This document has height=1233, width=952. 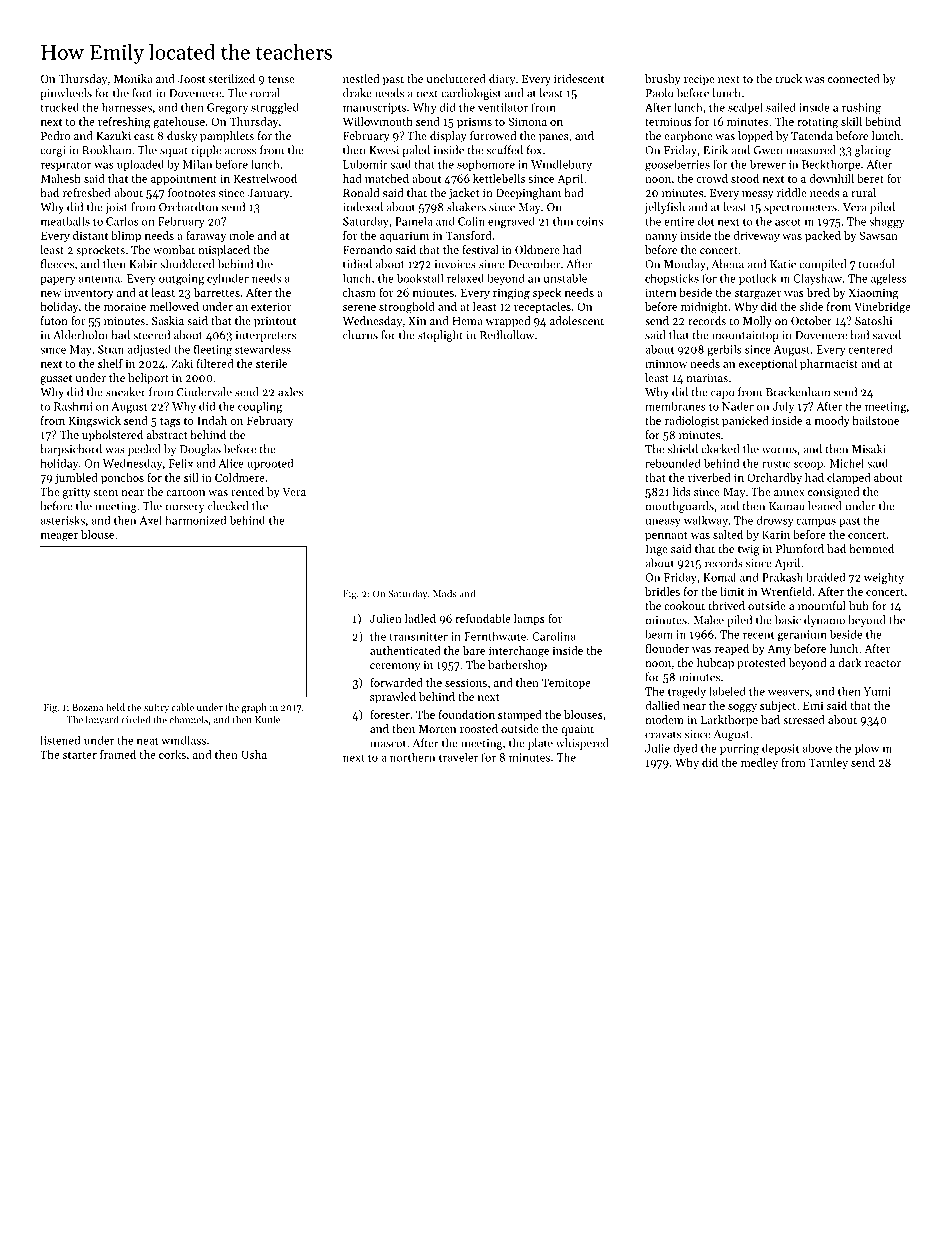 I want to click on meatballs, so click(x=65, y=221).
